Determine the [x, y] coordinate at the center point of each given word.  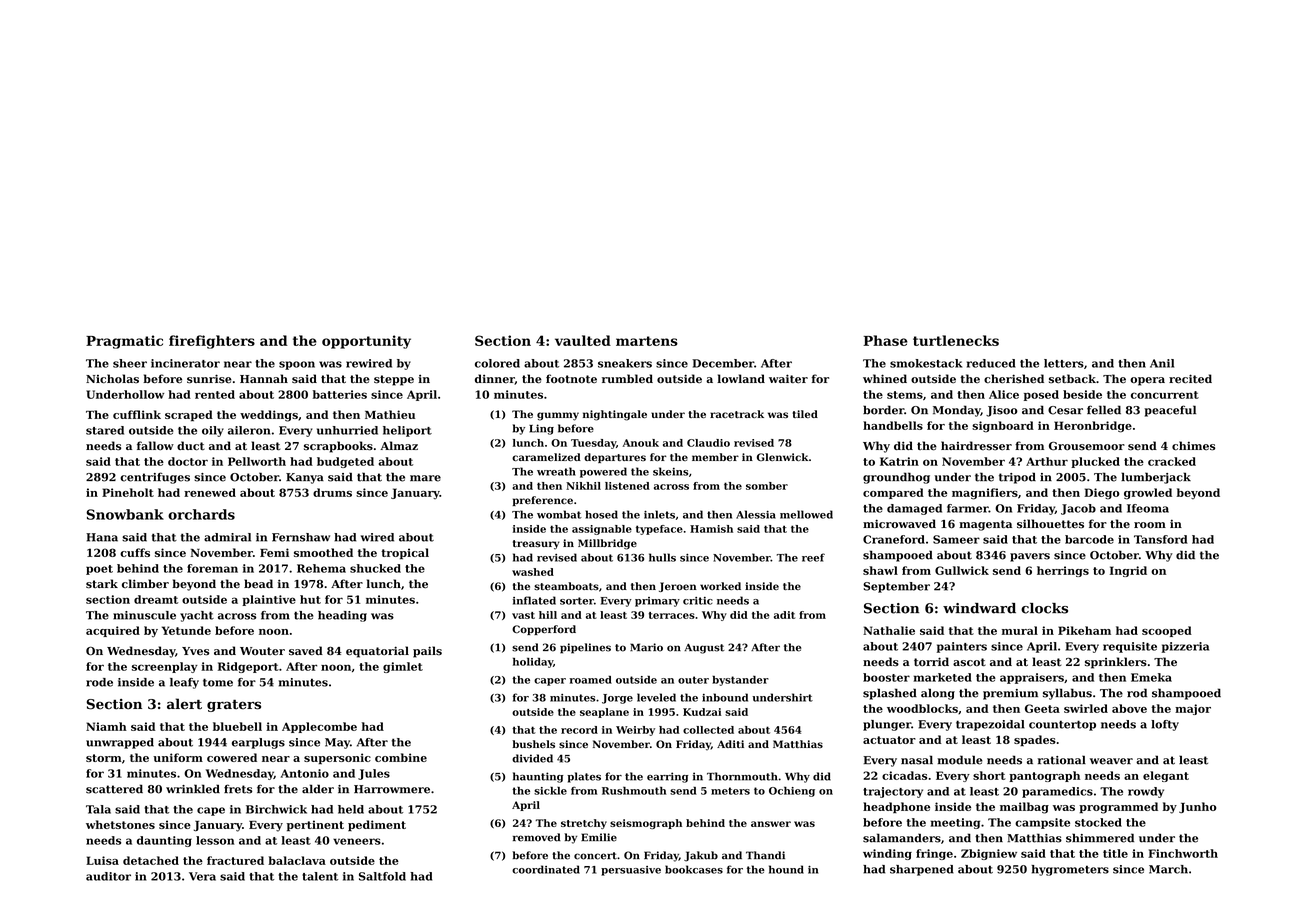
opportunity [366, 342]
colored [497, 363]
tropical [405, 553]
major [1193, 709]
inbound [725, 697]
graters [234, 706]
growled [1148, 494]
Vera [202, 876]
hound [786, 869]
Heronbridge [1093, 427]
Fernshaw [301, 537]
